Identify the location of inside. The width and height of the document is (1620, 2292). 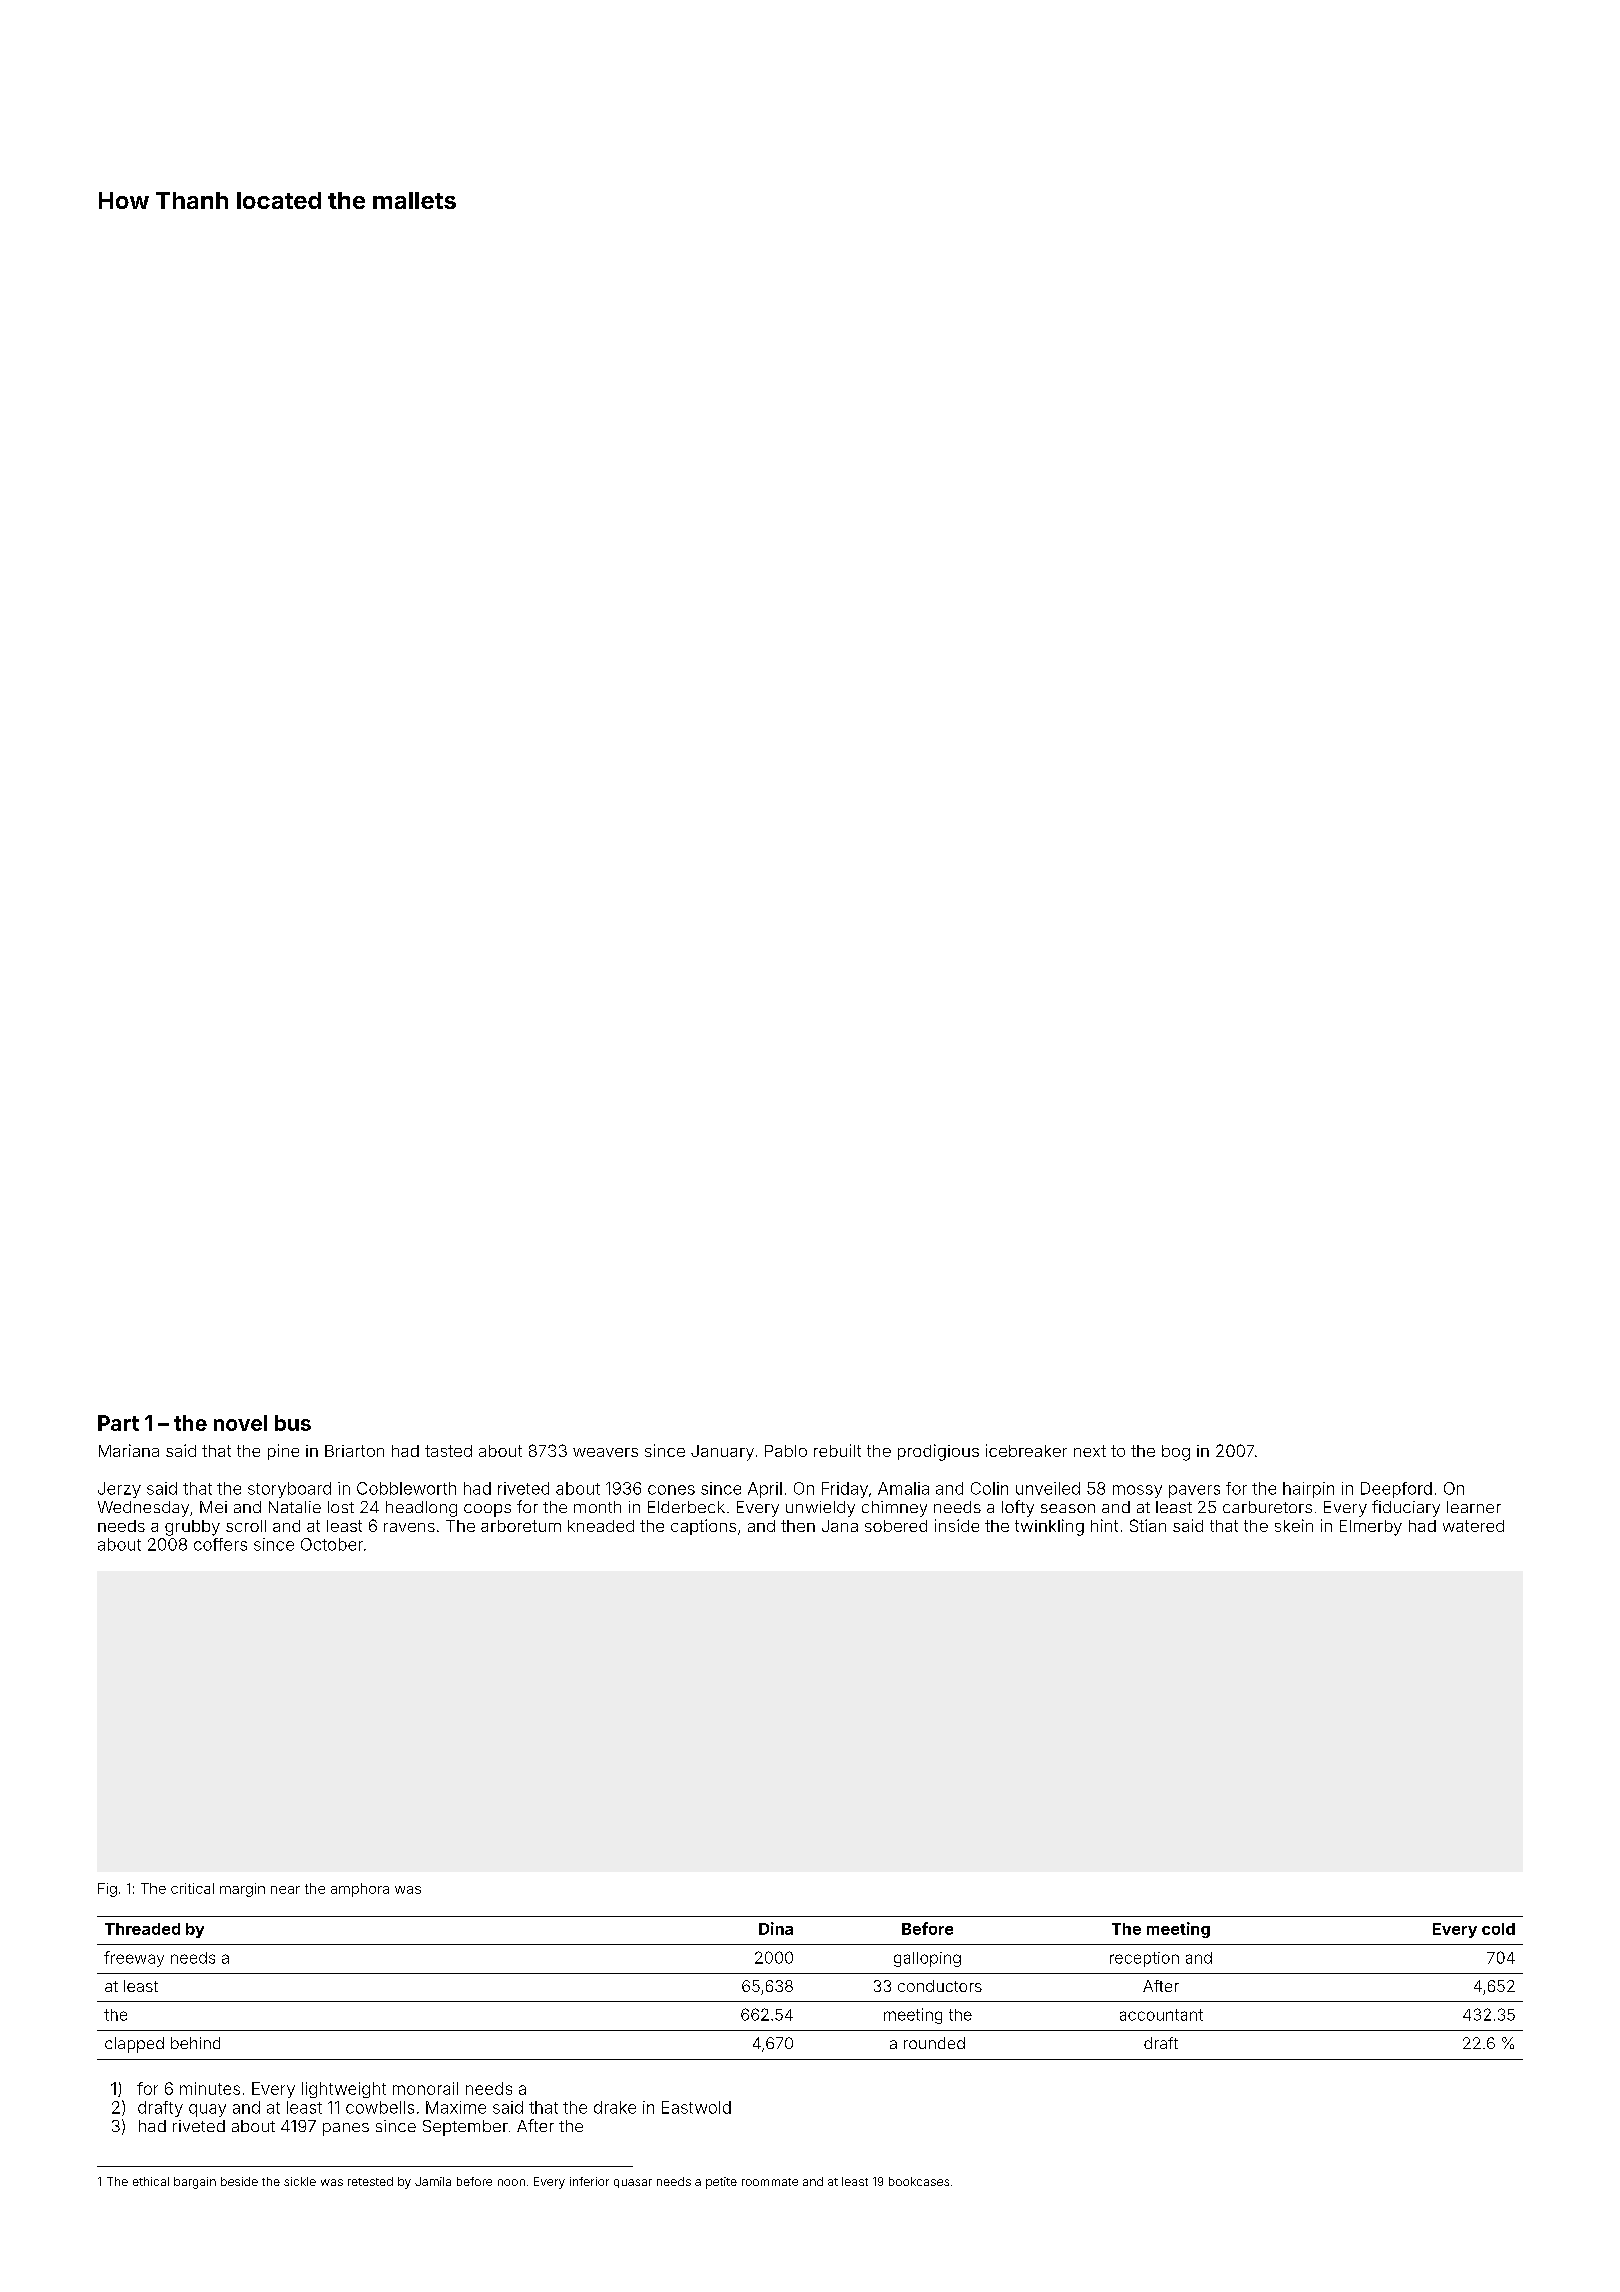
(957, 1525).
